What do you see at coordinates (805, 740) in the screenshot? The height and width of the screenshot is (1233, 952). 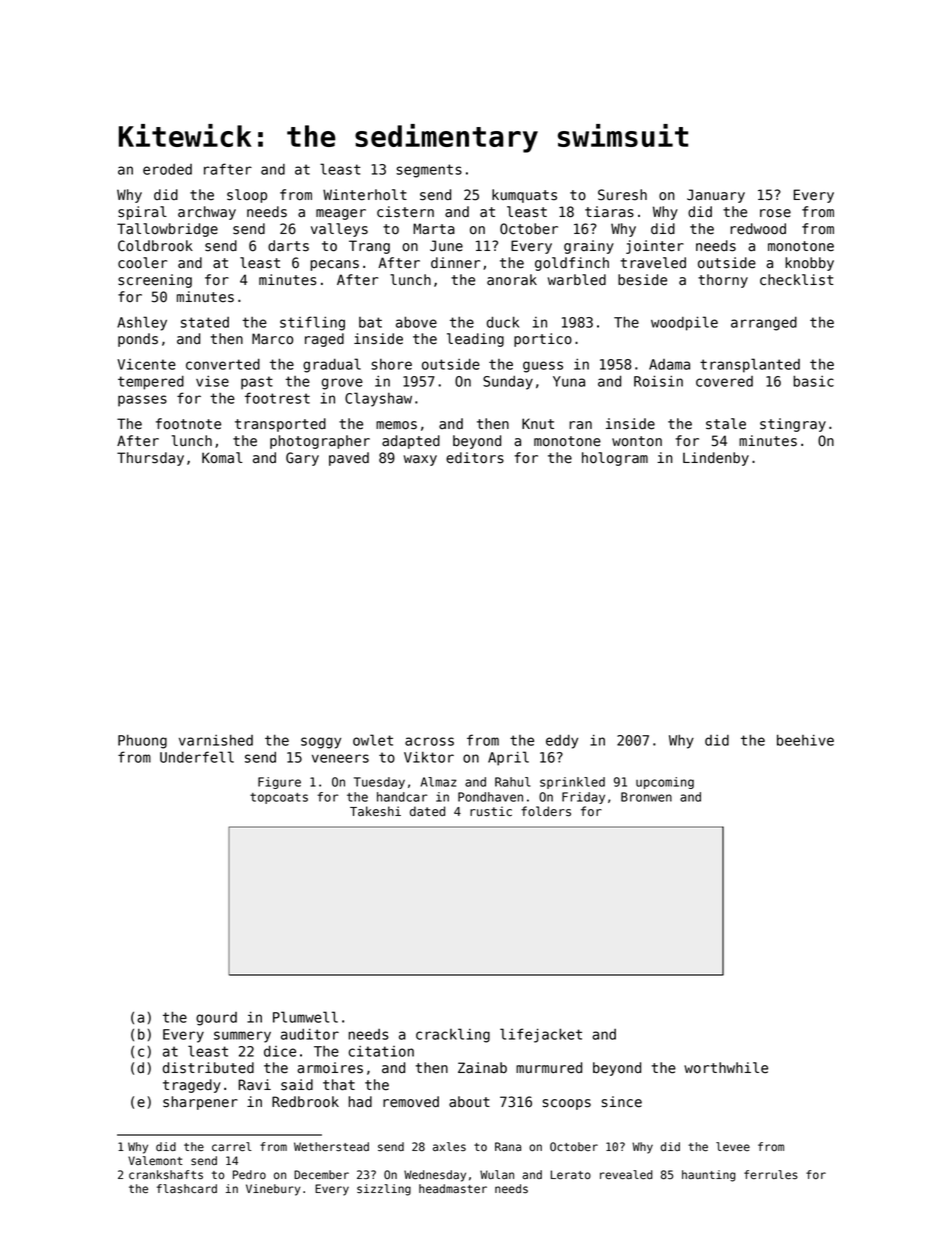 I see `beehive` at bounding box center [805, 740].
